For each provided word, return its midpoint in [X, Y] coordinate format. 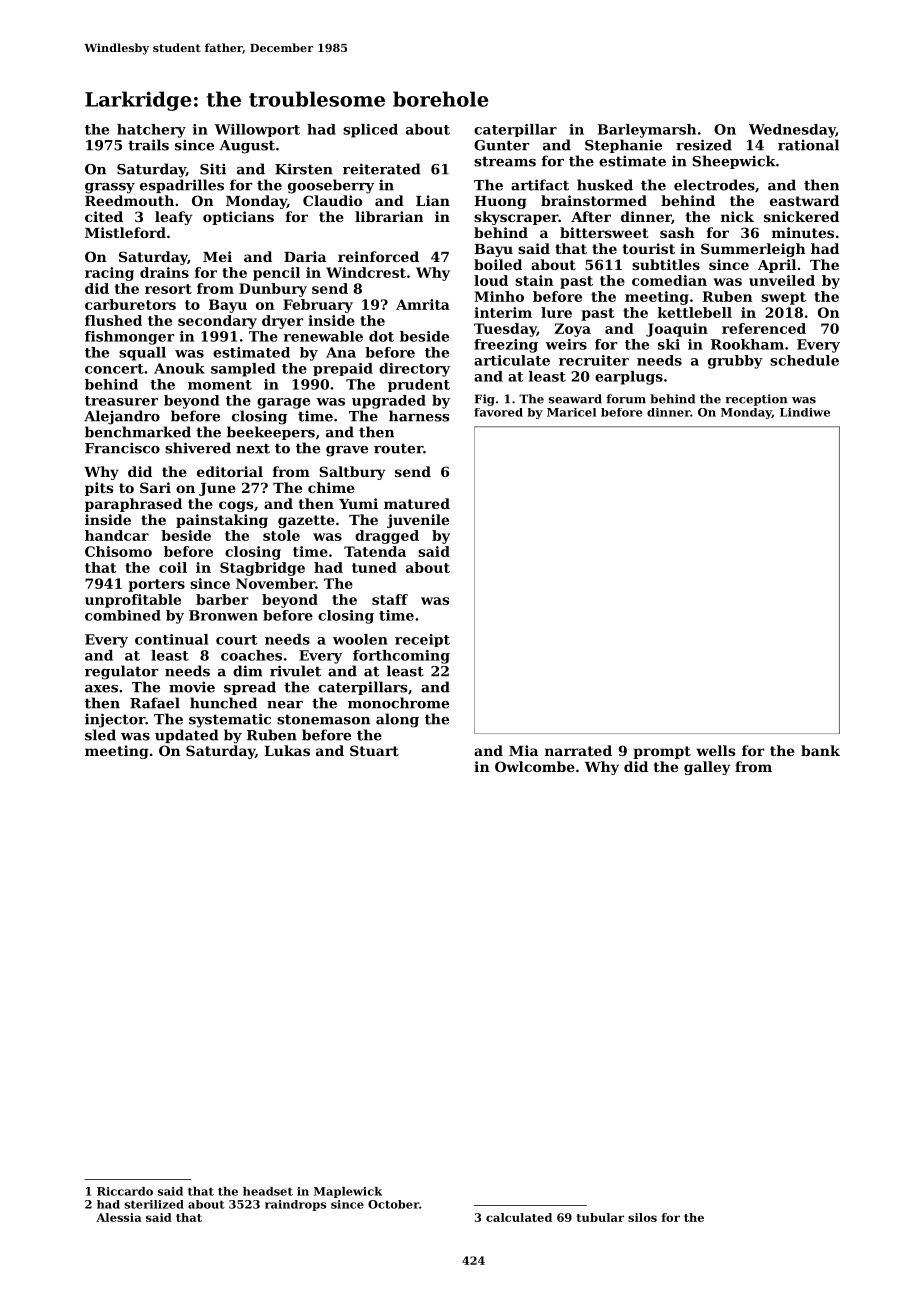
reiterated [382, 169]
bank [820, 750]
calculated [519, 1217]
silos [642, 1217]
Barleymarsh [647, 131]
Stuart [374, 750]
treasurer [121, 401]
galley [707, 768]
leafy [174, 218]
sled [100, 735]
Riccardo [125, 1191]
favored [498, 412]
